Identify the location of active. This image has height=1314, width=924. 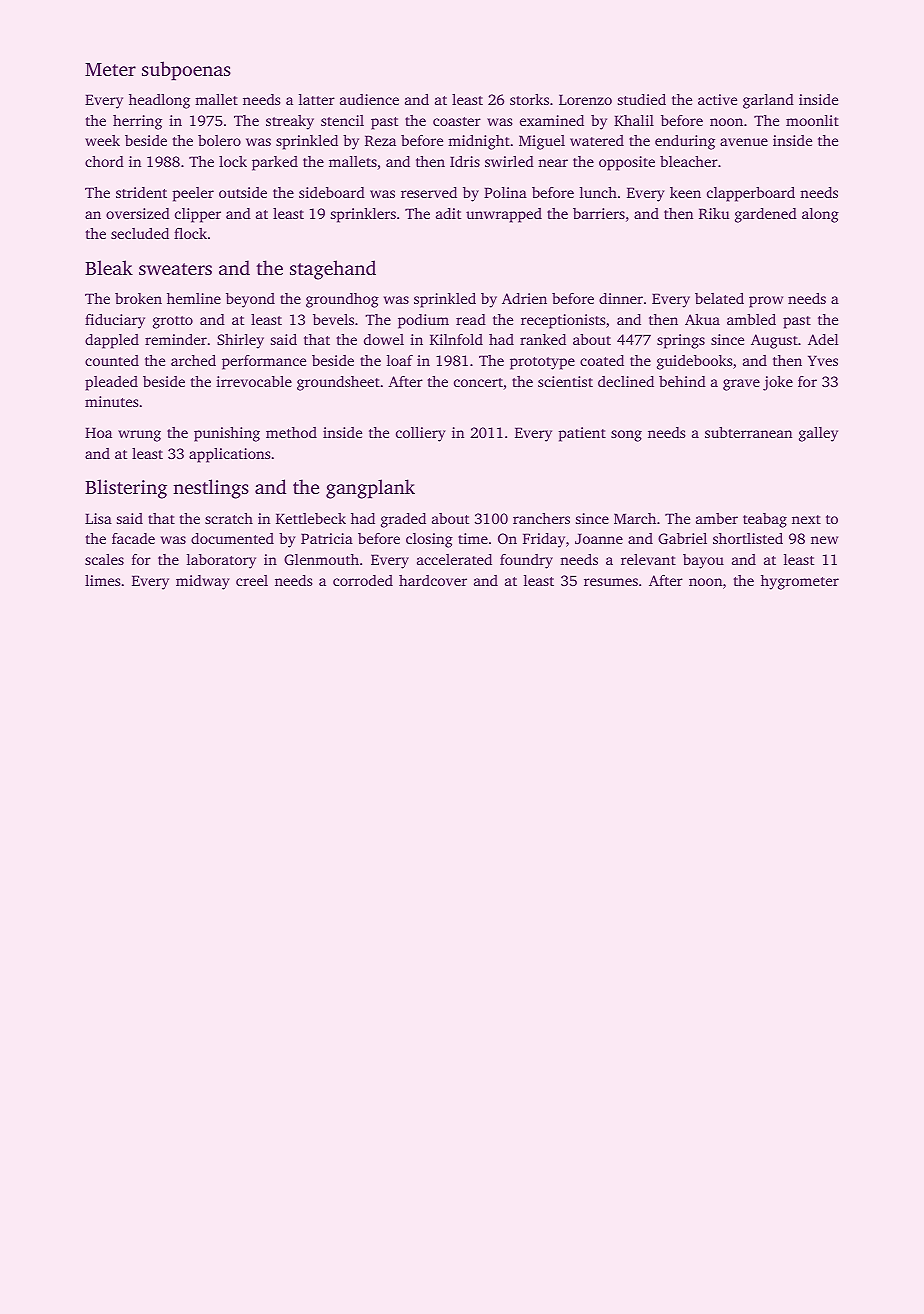
(717, 99).
